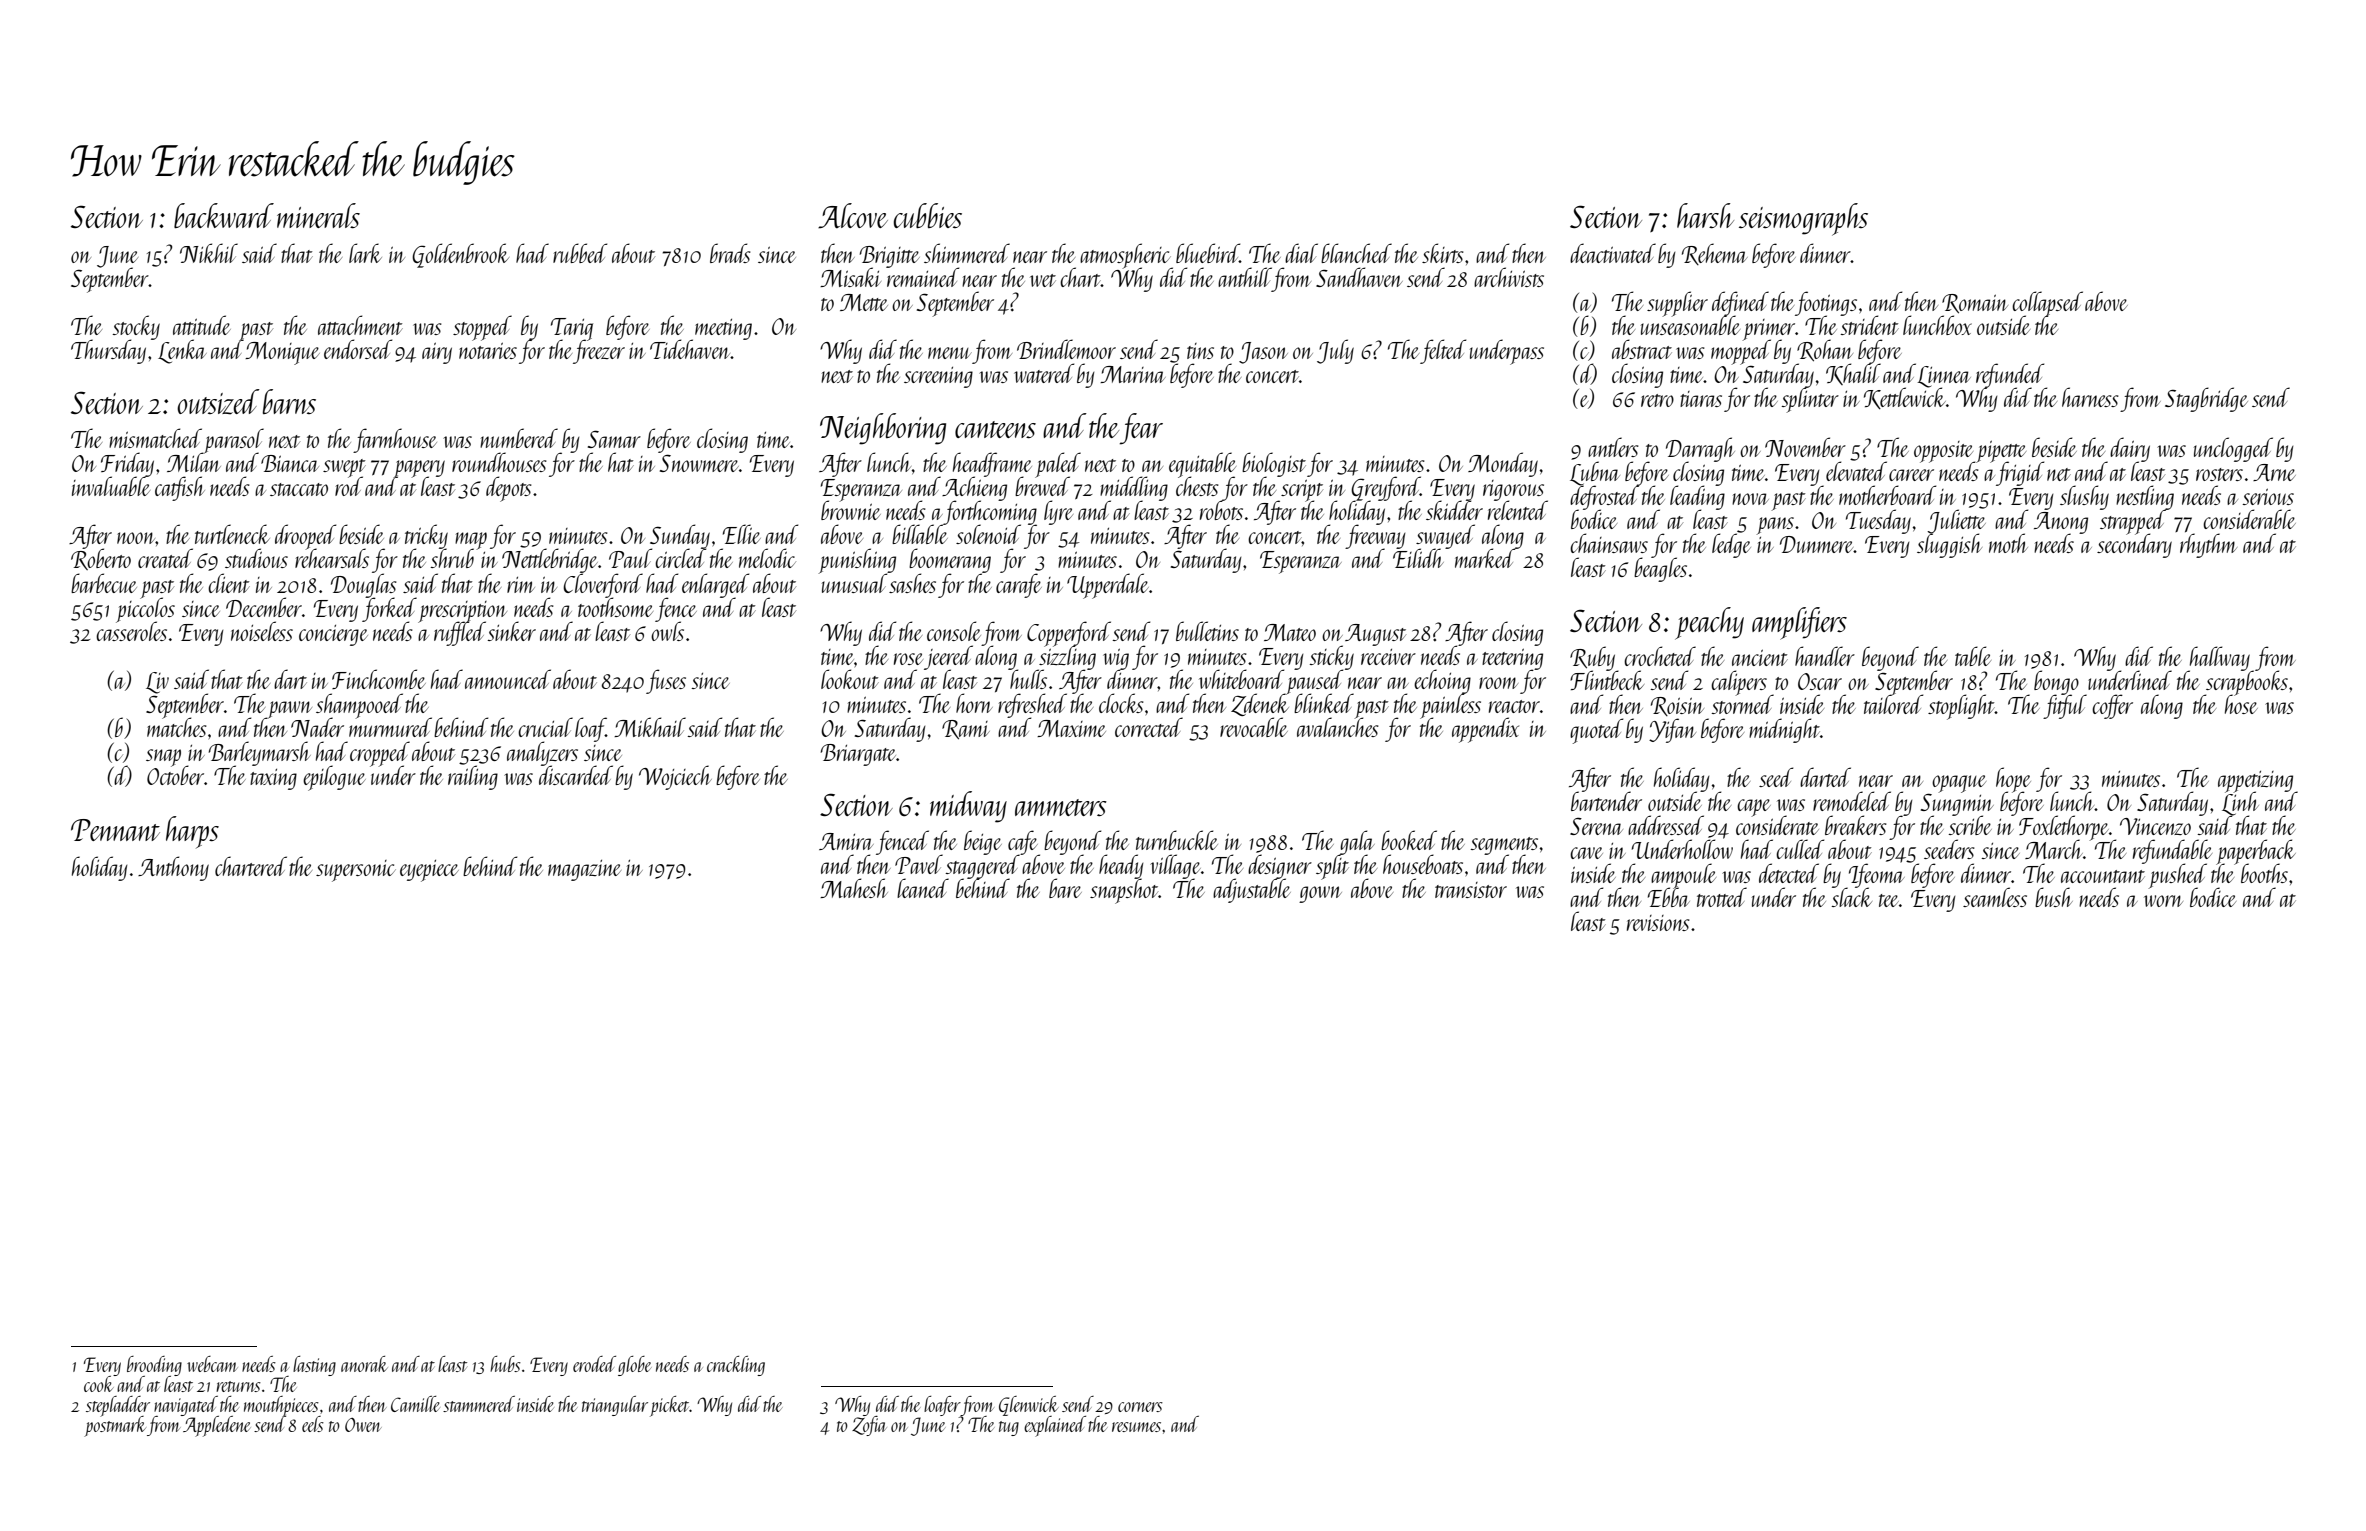  What do you see at coordinates (2084, 497) in the screenshot?
I see `slushy` at bounding box center [2084, 497].
